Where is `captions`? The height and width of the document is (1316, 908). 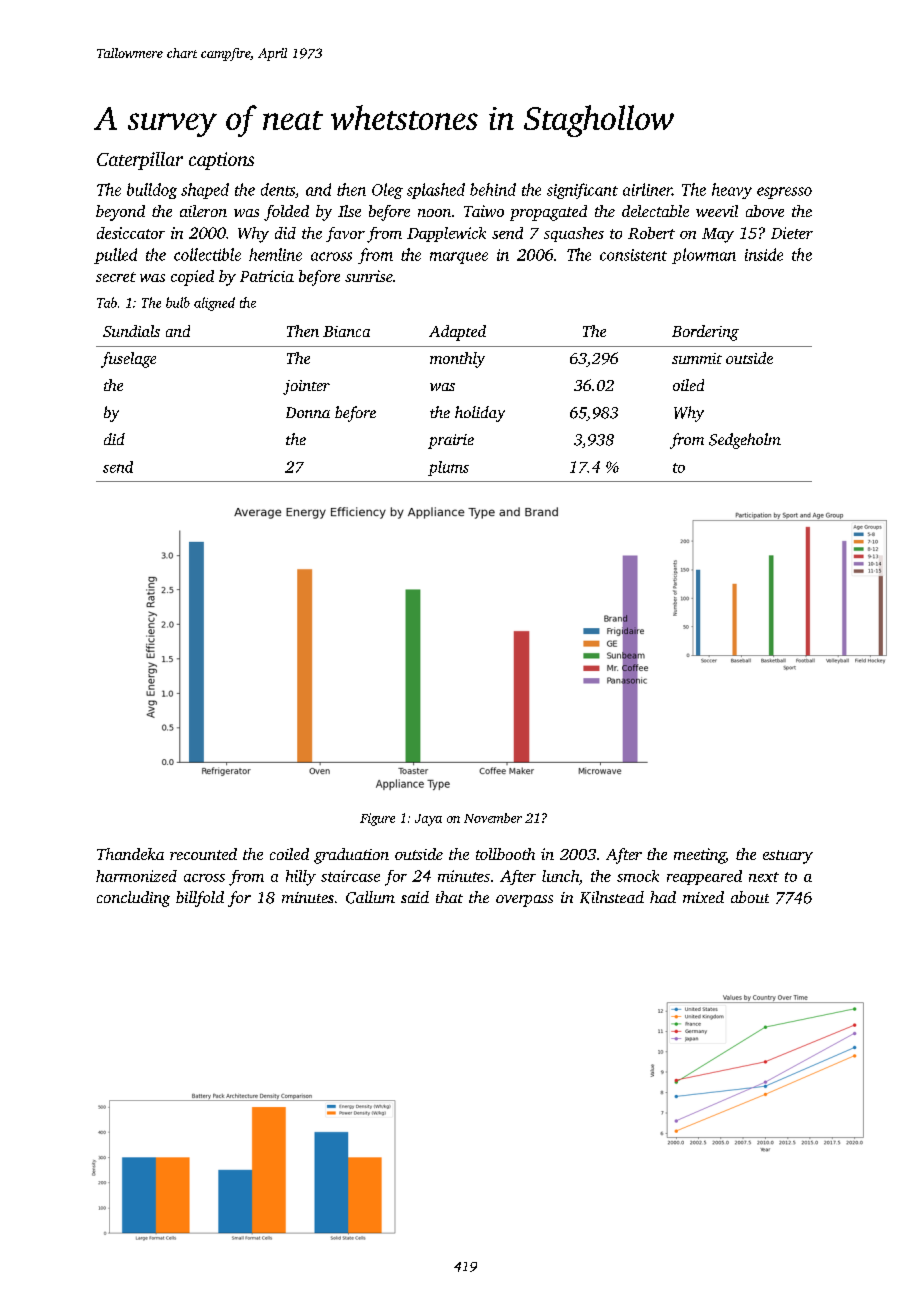 captions is located at coordinates (221, 161).
